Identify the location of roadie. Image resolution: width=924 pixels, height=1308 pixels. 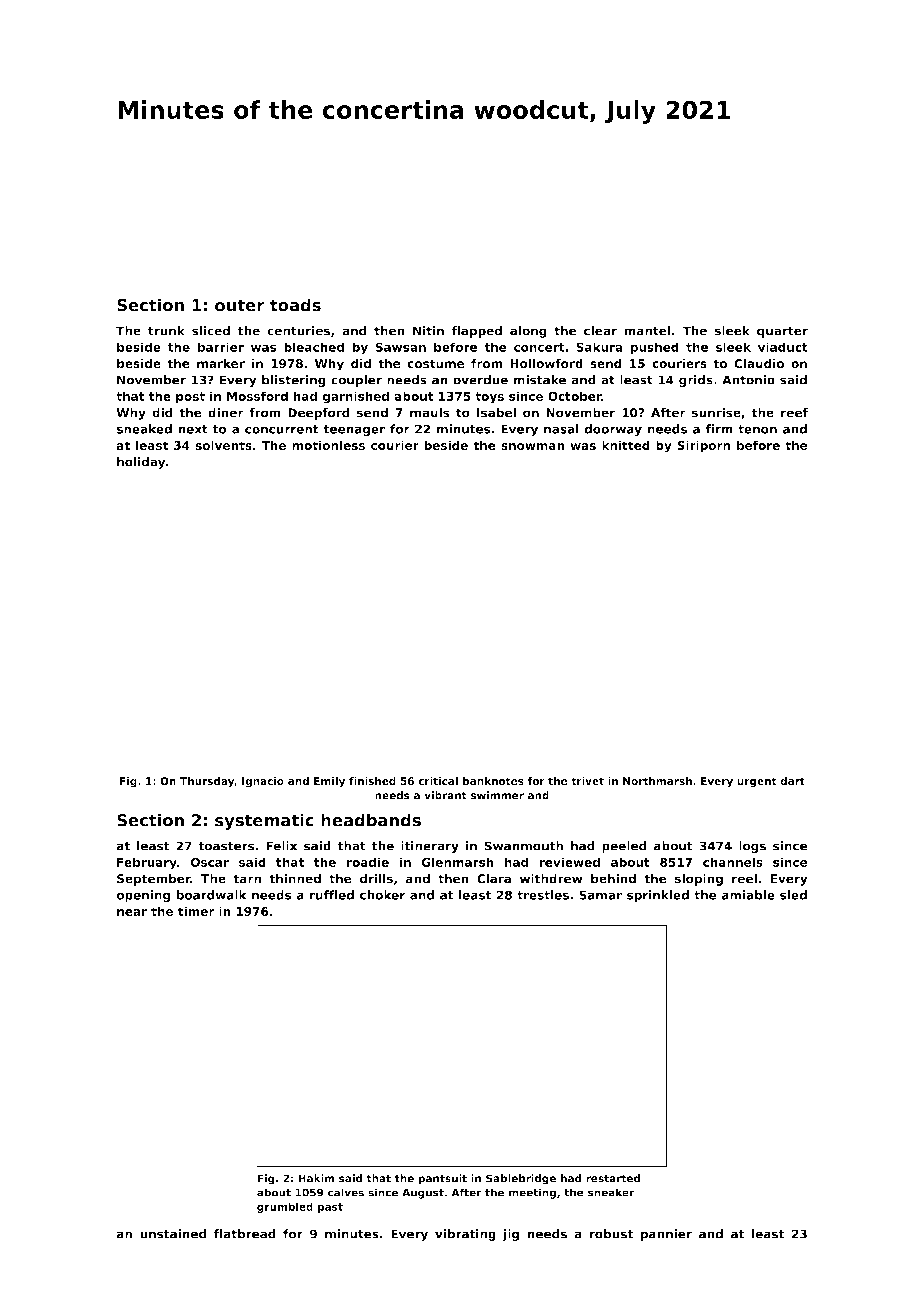
(368, 862).
